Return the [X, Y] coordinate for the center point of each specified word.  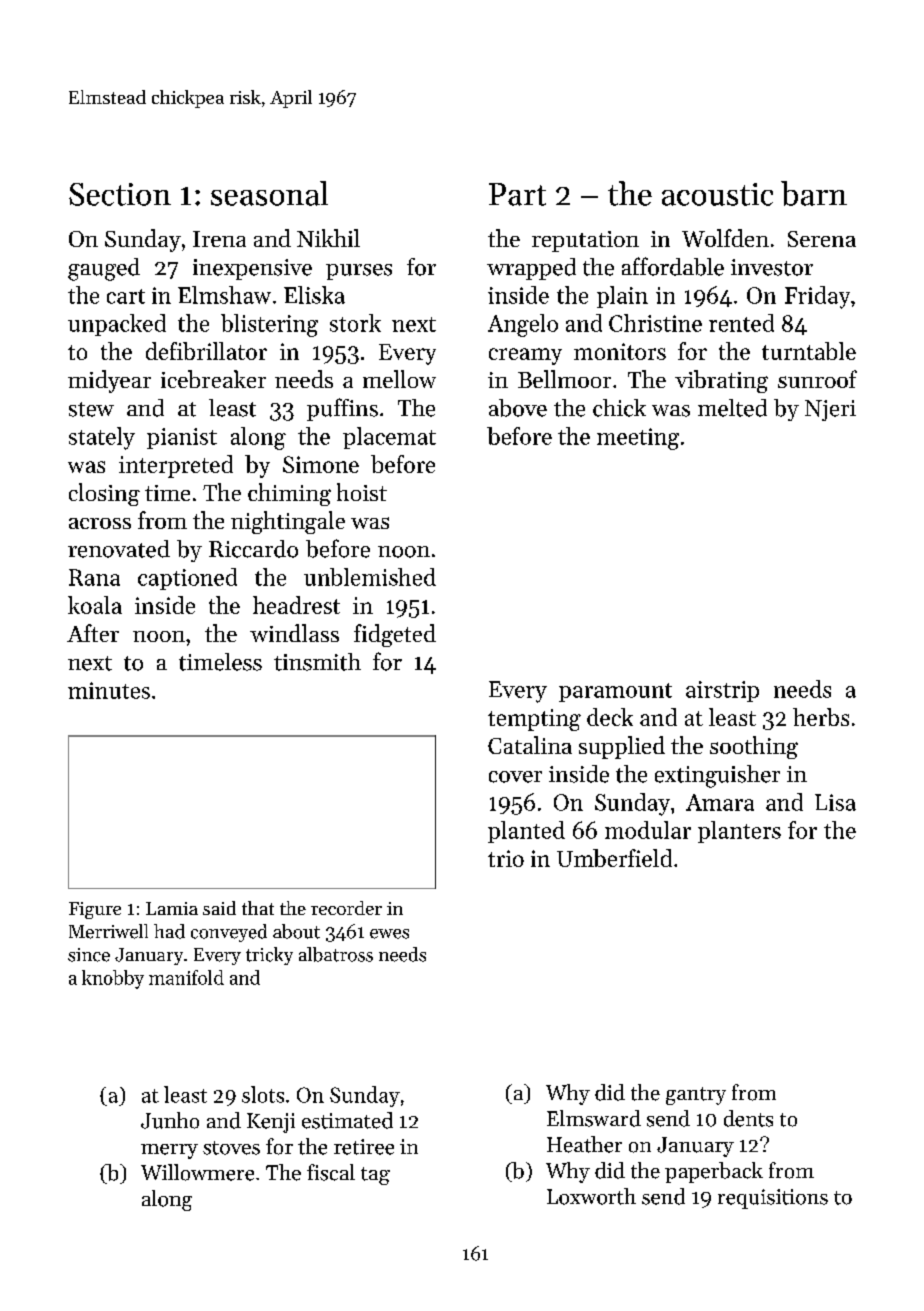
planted [526, 832]
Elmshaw [224, 295]
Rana [94, 577]
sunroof [817, 379]
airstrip [722, 691]
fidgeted [395, 635]
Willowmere [197, 1172]
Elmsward [594, 1118]
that [258, 908]
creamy [525, 356]
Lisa [835, 802]
